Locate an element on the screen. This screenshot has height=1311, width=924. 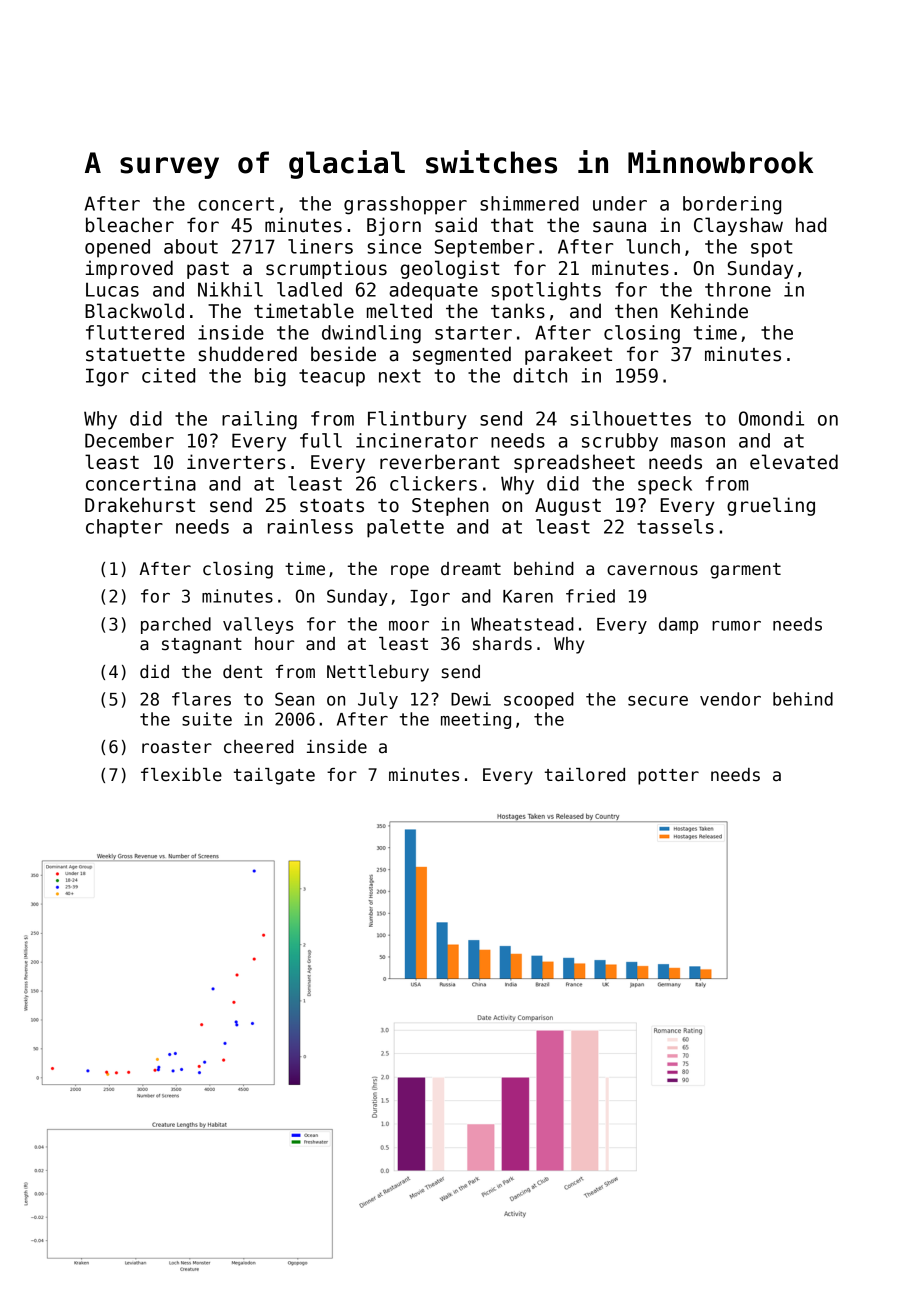
said is located at coordinates (456, 225).
